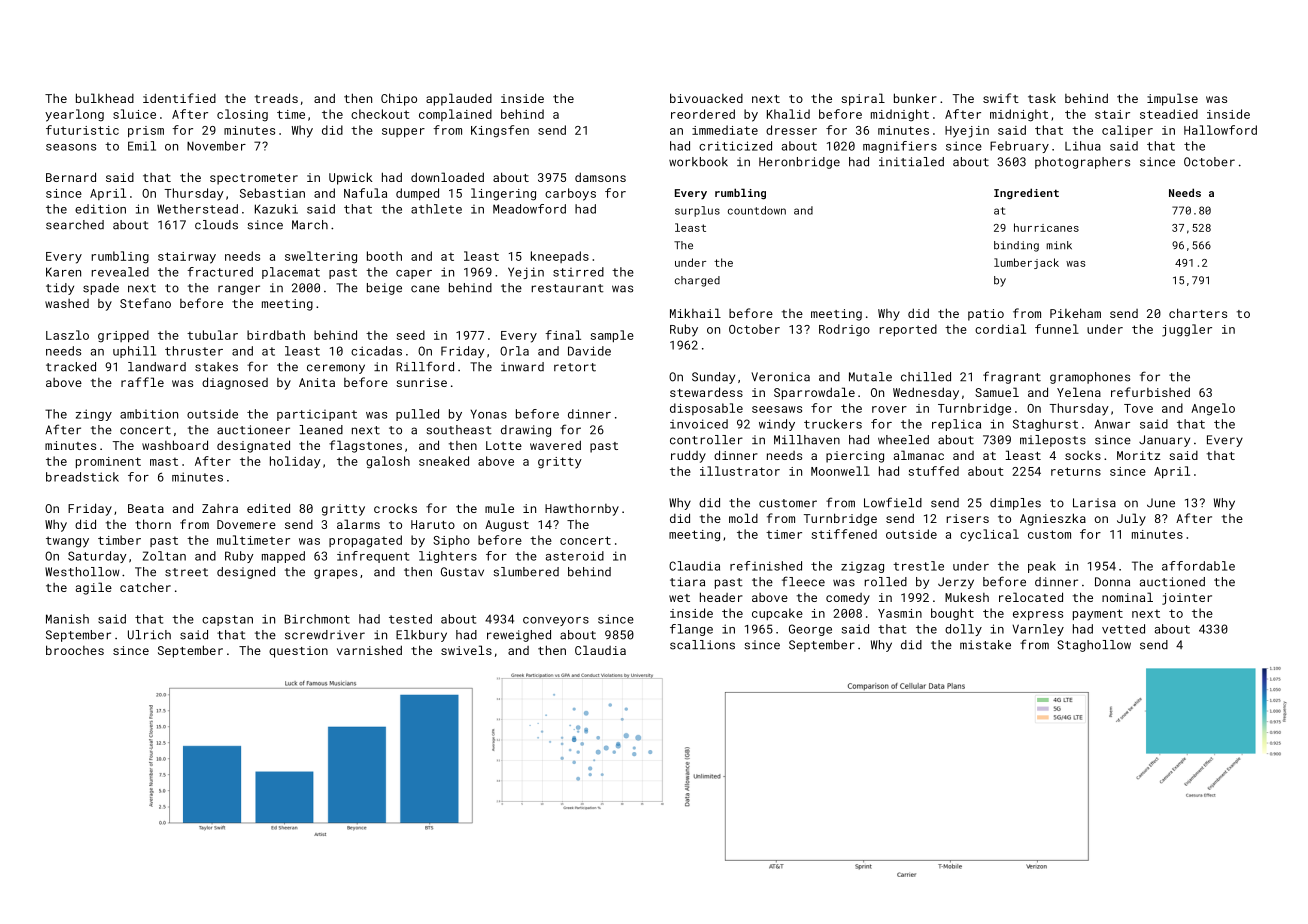 This page has width=1308, height=924. Describe the element at coordinates (321, 430) in the page. I see `leaned` at that location.
